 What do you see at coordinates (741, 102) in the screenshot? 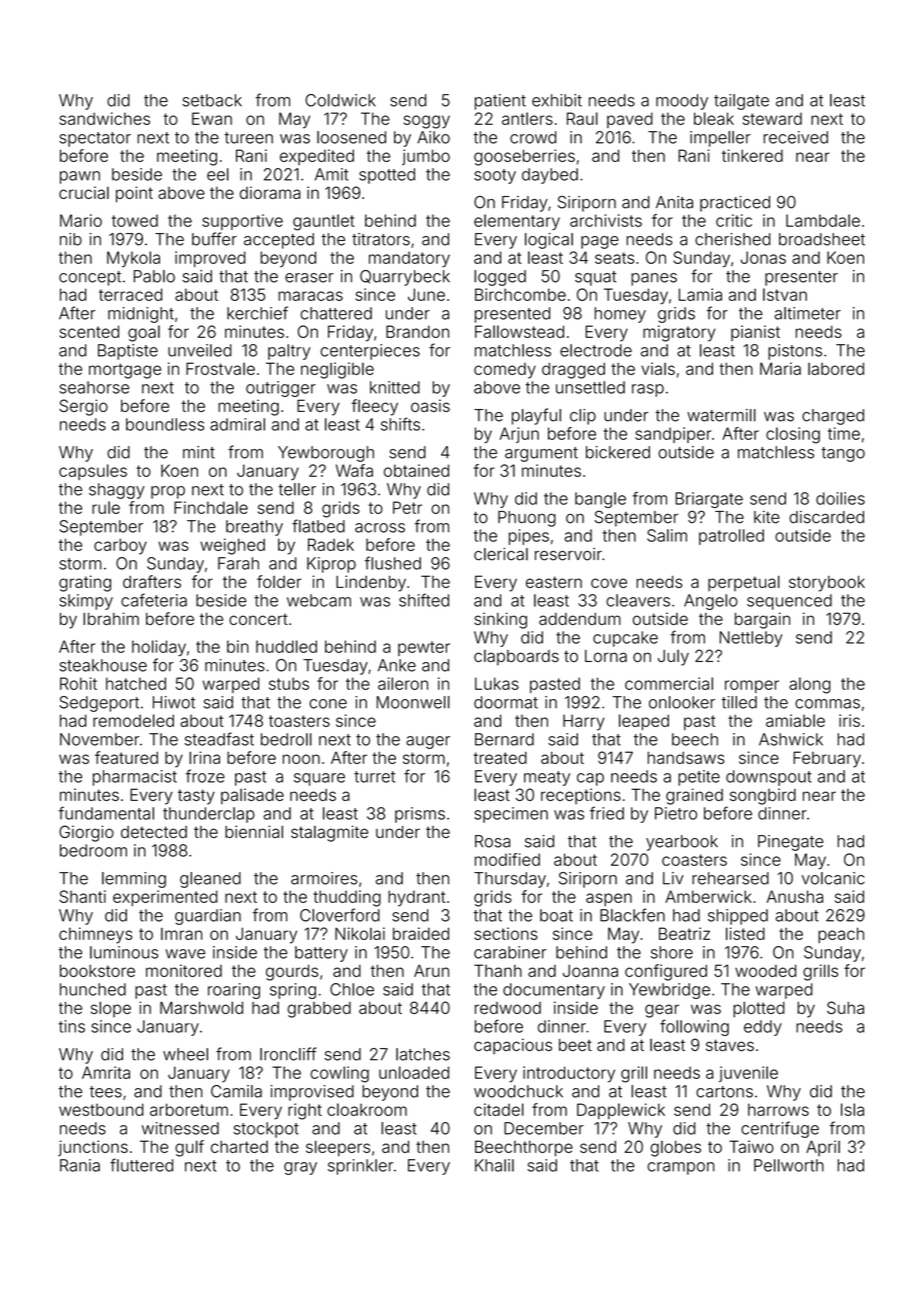
I see `tailgate` at bounding box center [741, 102].
